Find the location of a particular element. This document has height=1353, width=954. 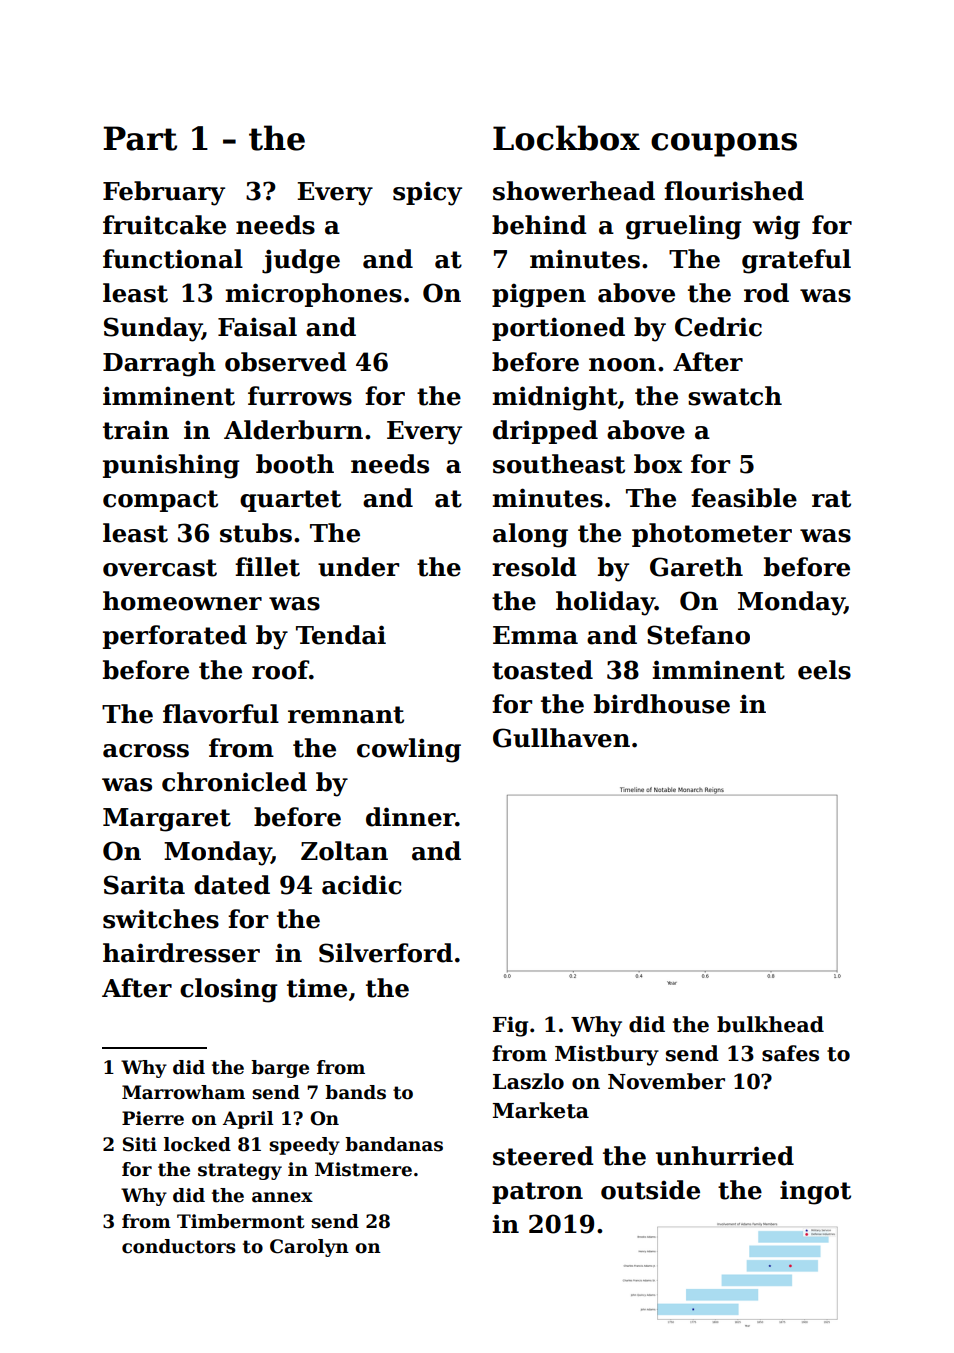

furrows is located at coordinates (300, 396).
